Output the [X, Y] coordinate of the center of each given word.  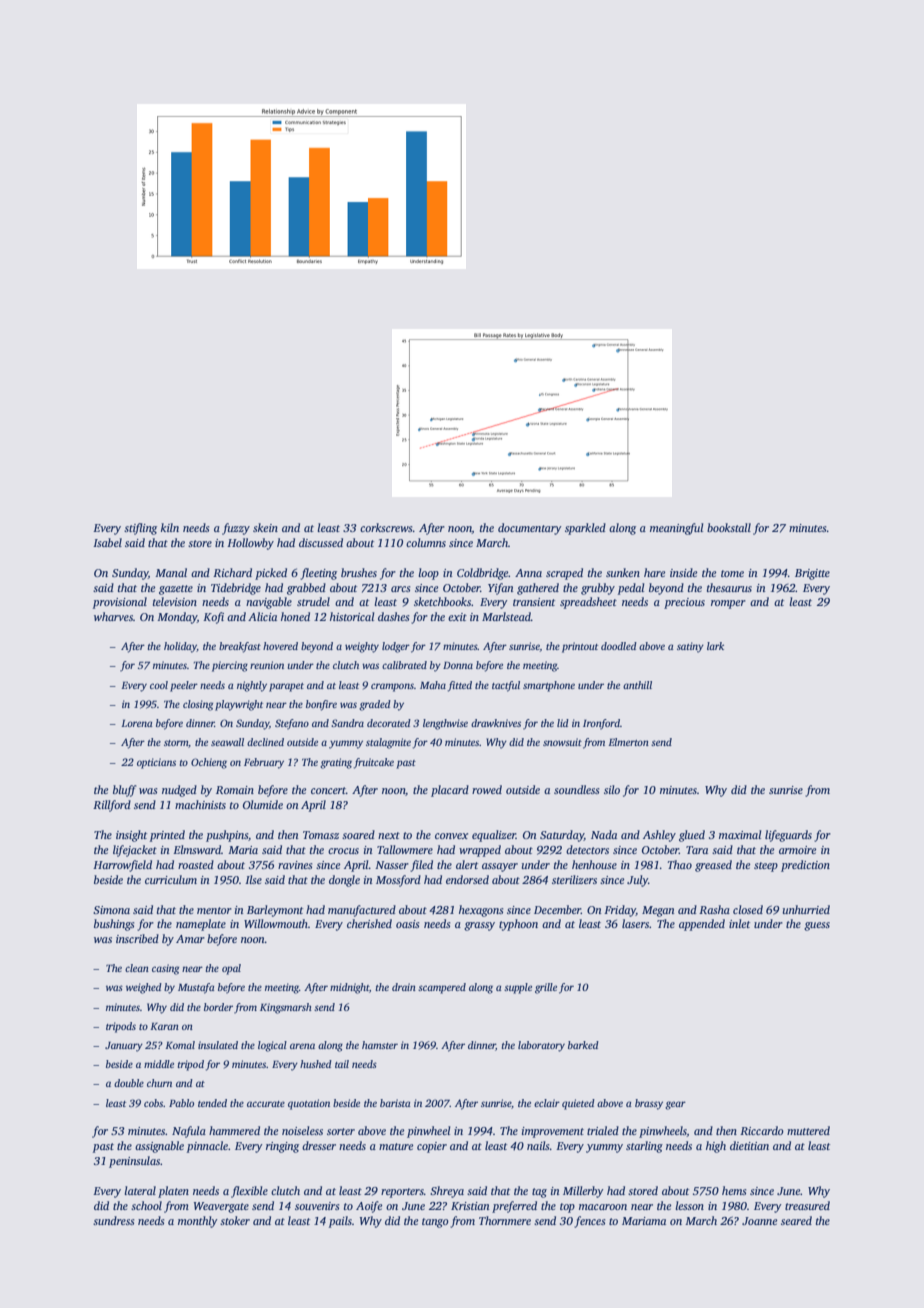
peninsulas [134, 1162]
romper [728, 604]
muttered [808, 1130]
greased [713, 866]
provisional [120, 603]
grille [546, 988]
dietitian [749, 1145]
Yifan [500, 589]
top [567, 1208]
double [129, 1083]
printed [167, 836]
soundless [576, 789]
